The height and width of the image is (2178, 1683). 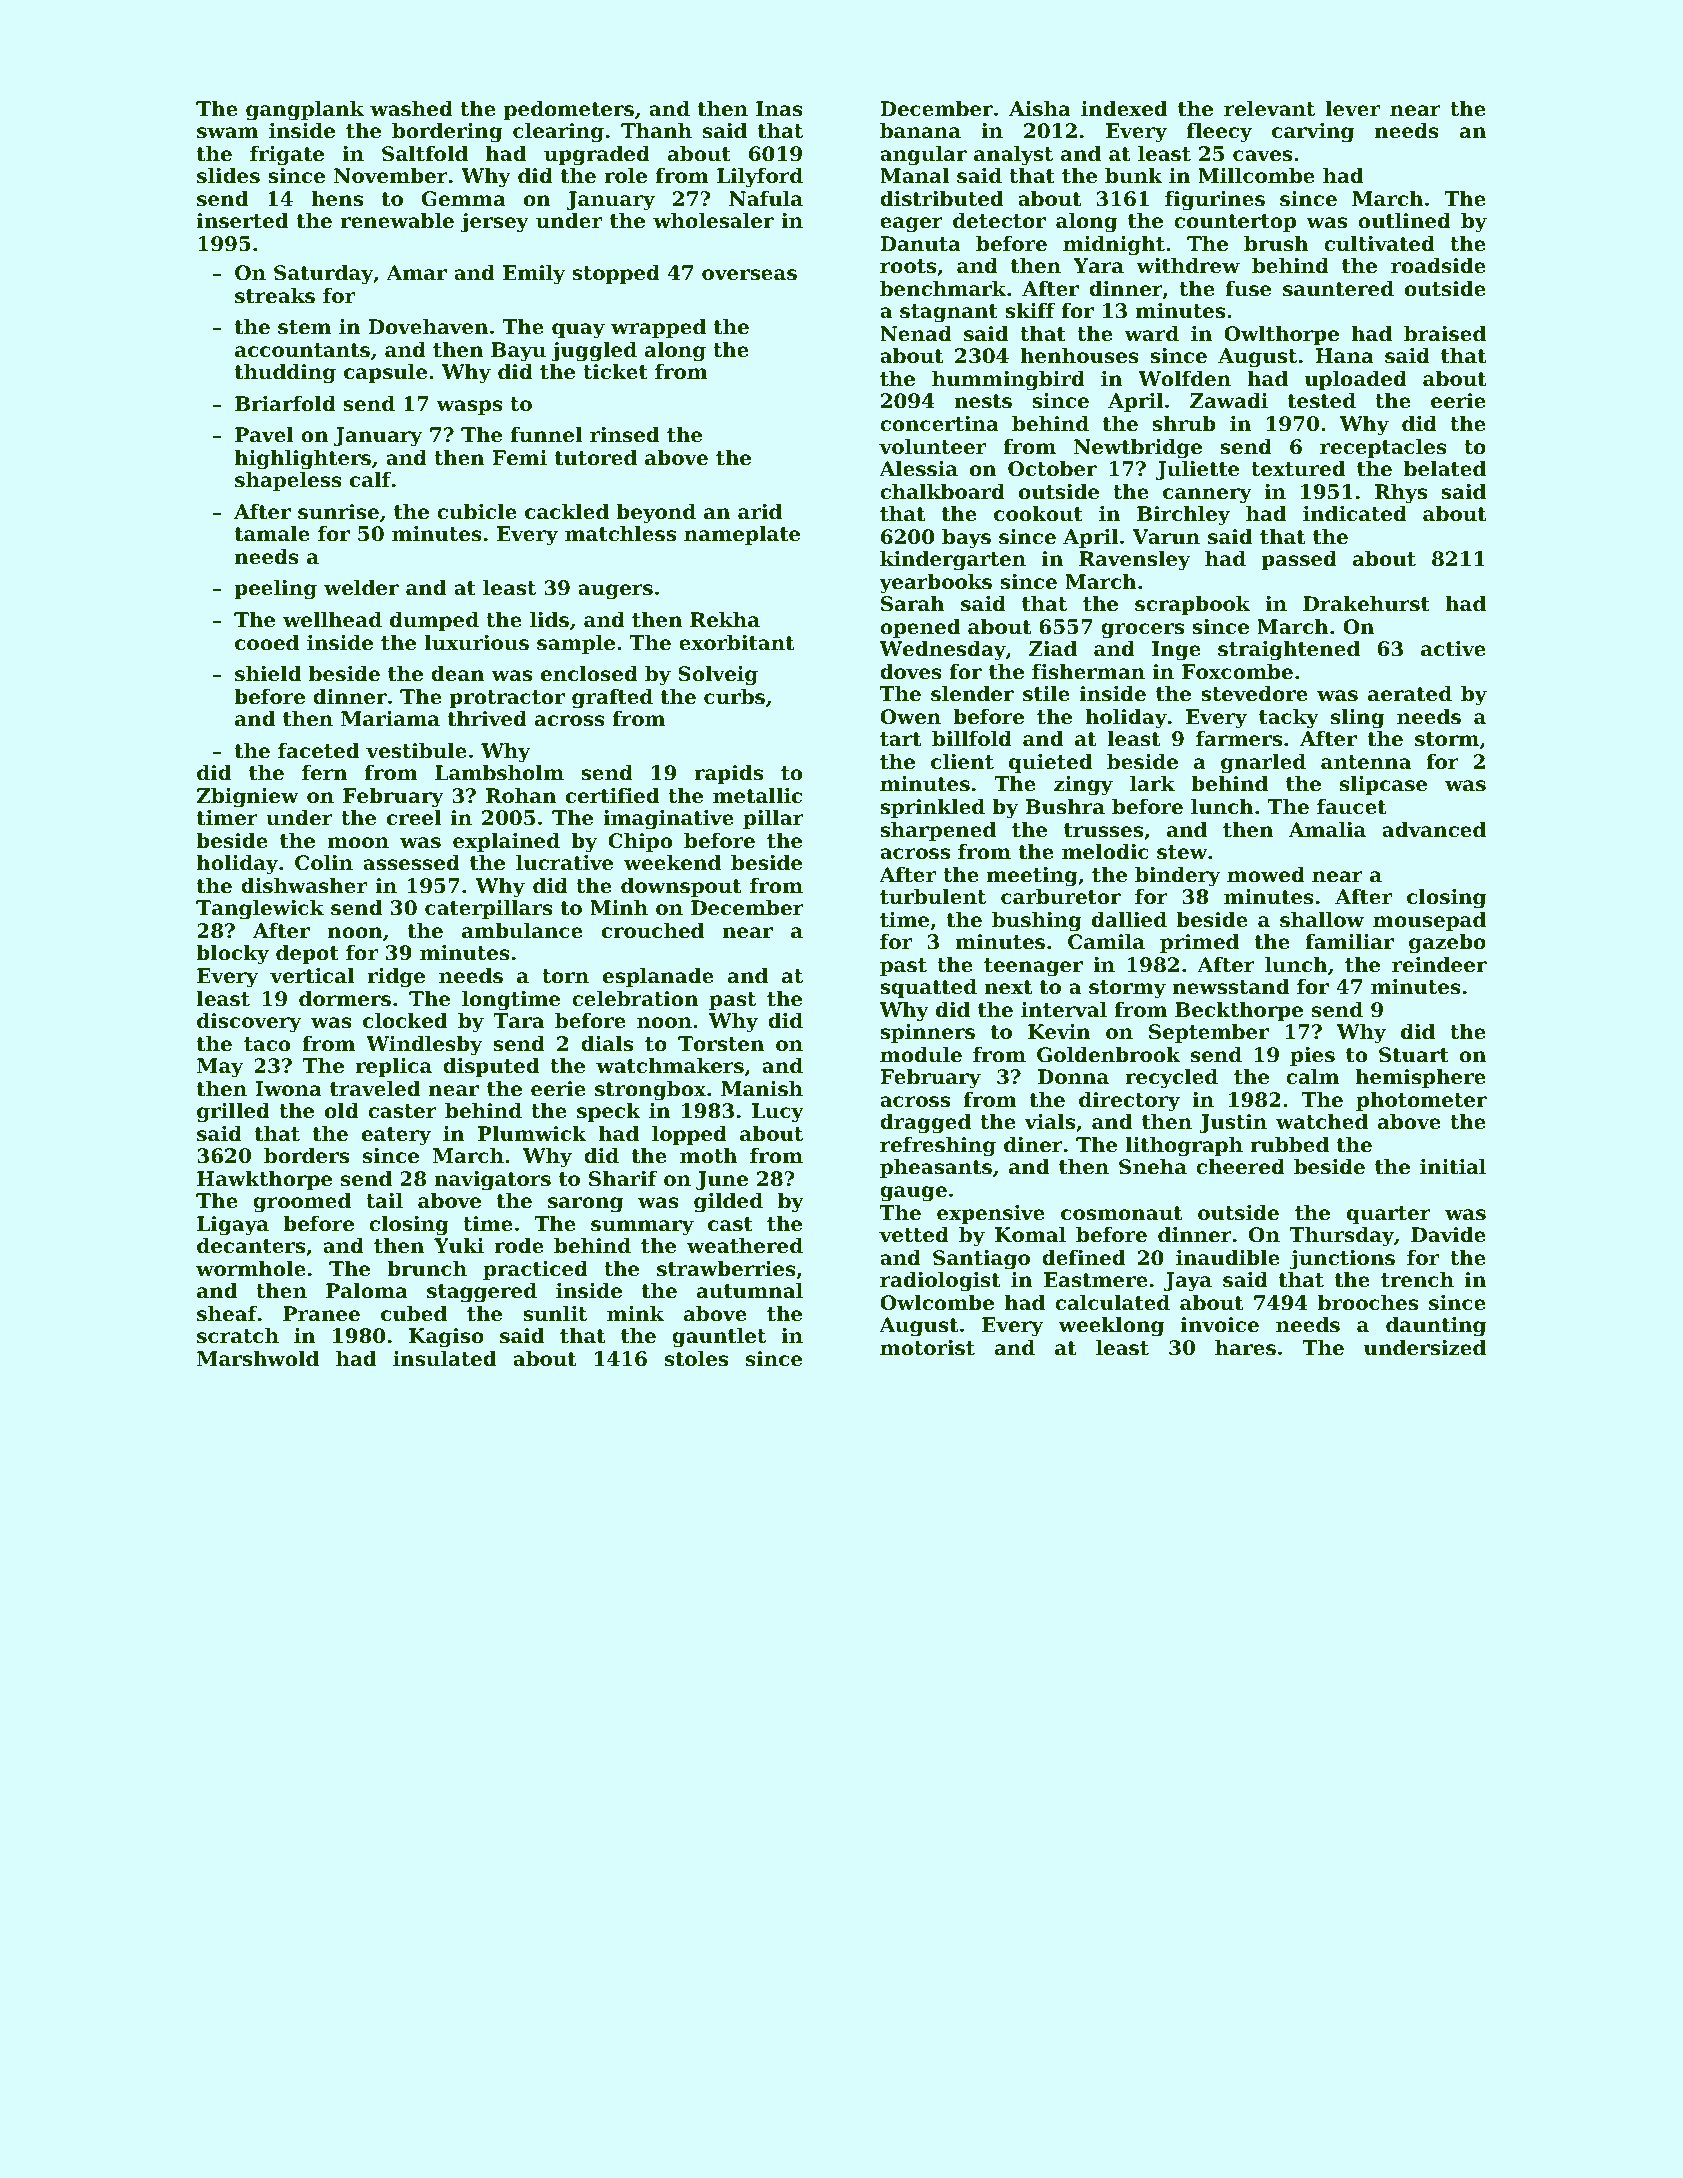 I want to click on Lilyford, so click(x=760, y=178).
